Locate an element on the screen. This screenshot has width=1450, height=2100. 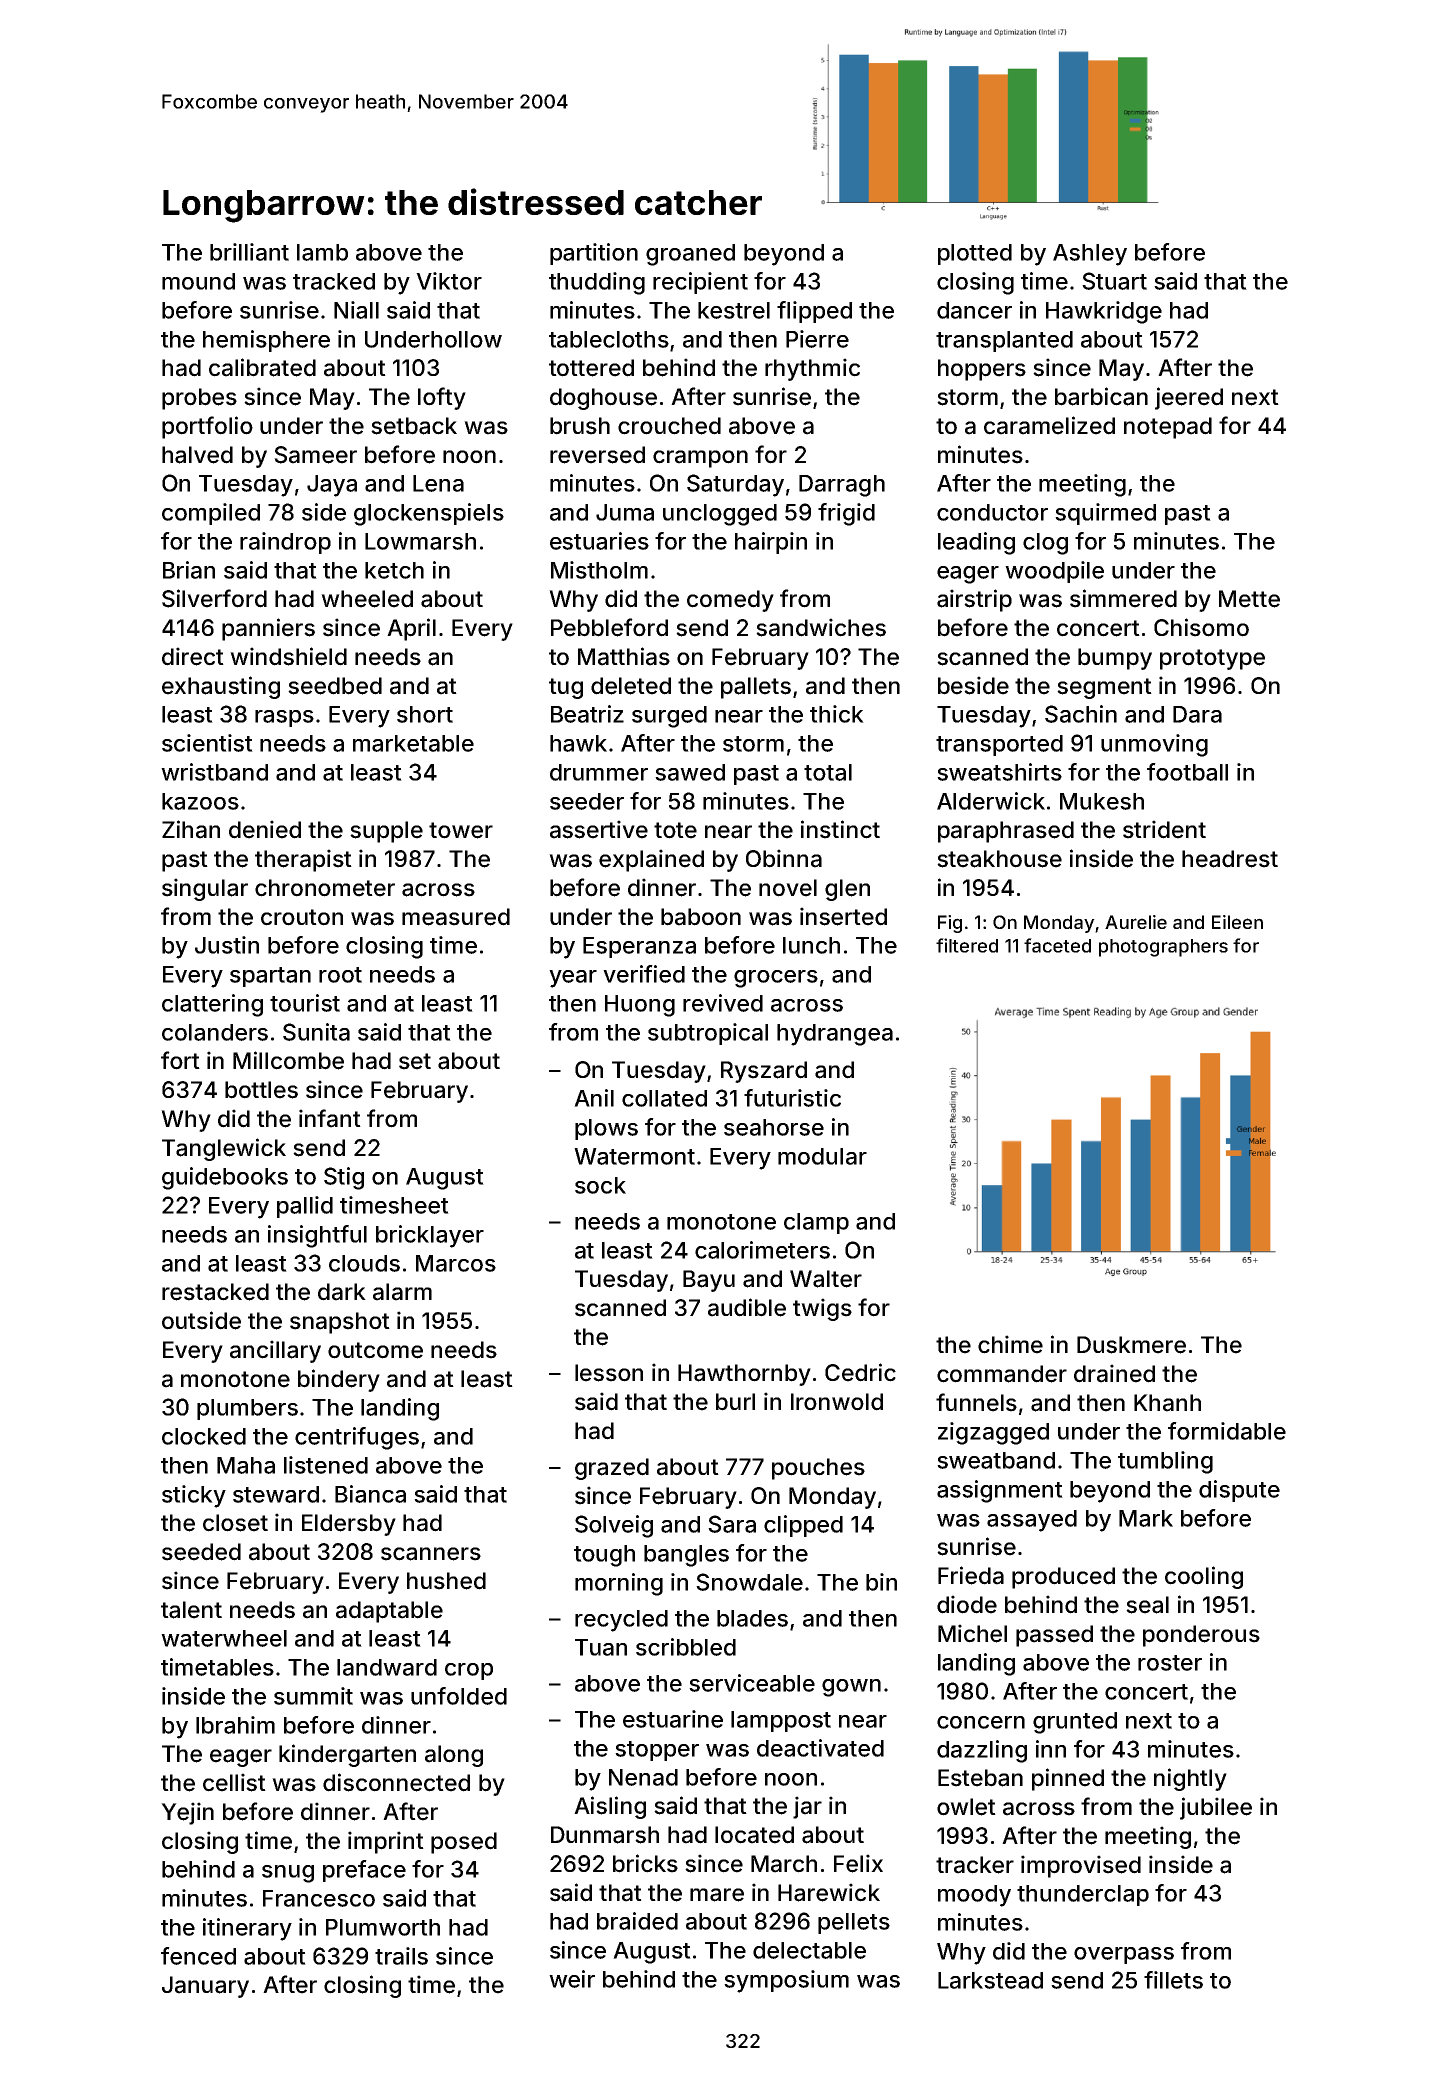
Frieda is located at coordinates (971, 1575).
